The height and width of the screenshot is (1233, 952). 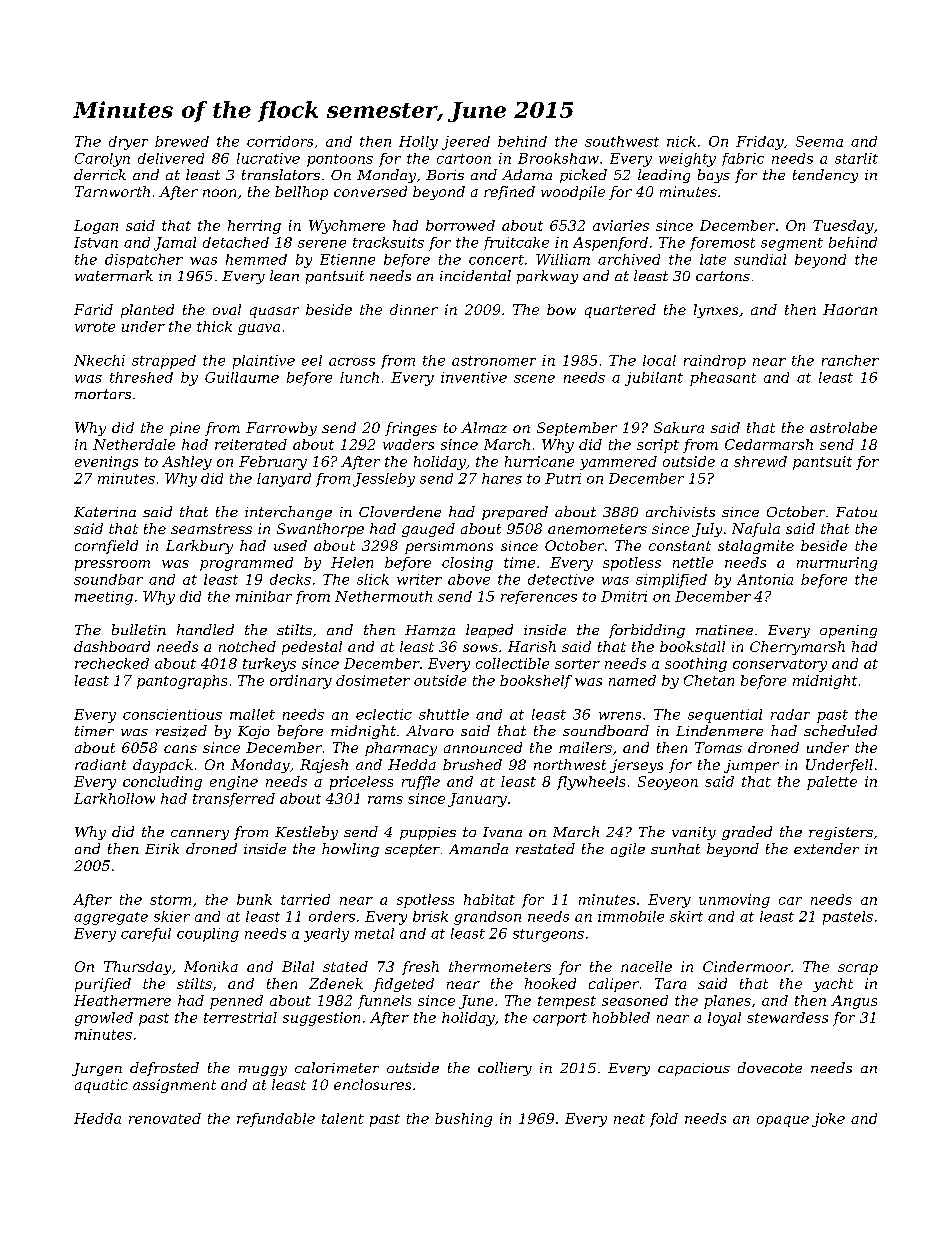 What do you see at coordinates (240, 1017) in the screenshot?
I see `terrestrial` at bounding box center [240, 1017].
